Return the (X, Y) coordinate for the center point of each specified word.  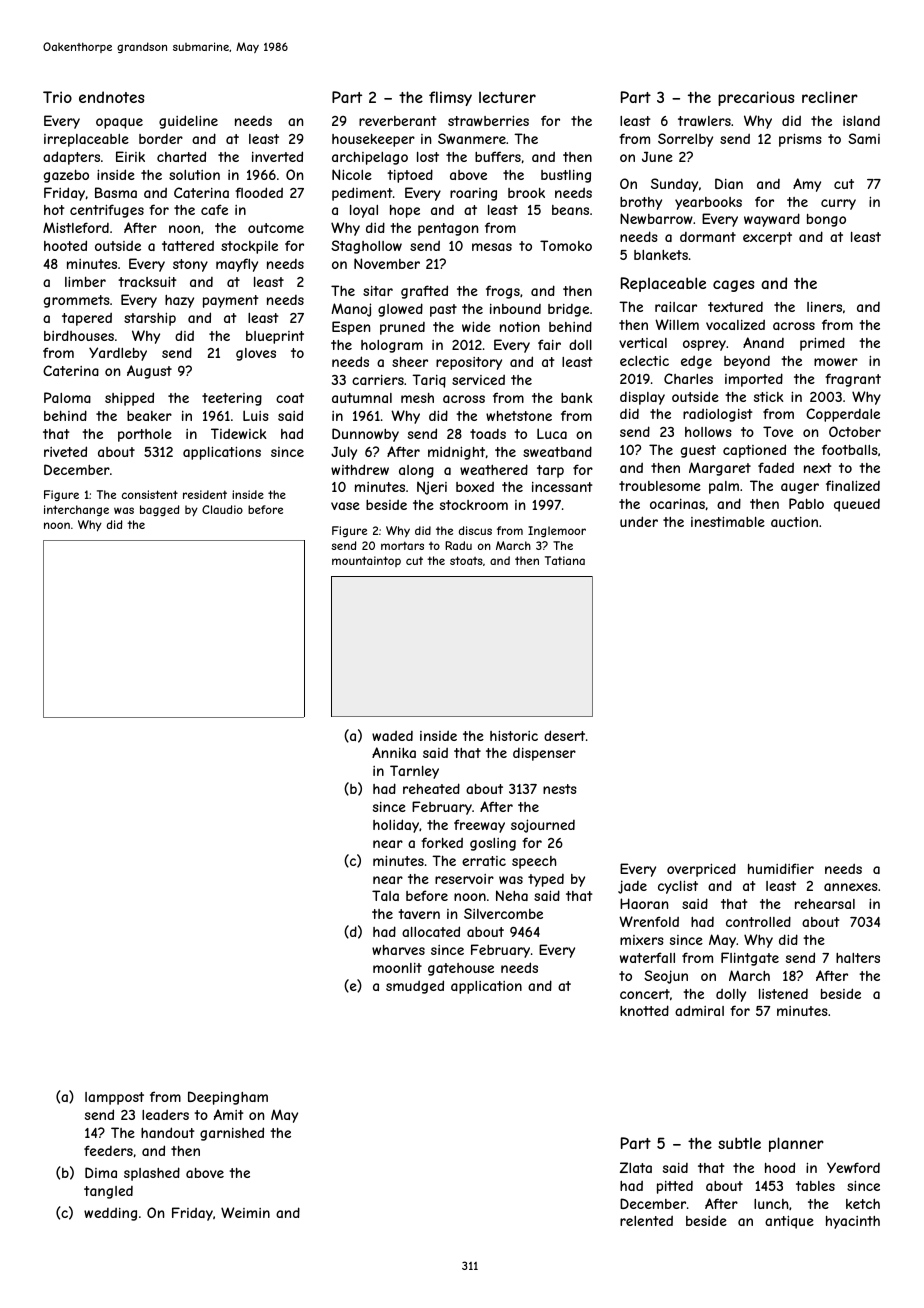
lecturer (507, 97)
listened (783, 994)
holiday (396, 826)
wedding (110, 1214)
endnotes (112, 97)
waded (392, 736)
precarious (756, 98)
